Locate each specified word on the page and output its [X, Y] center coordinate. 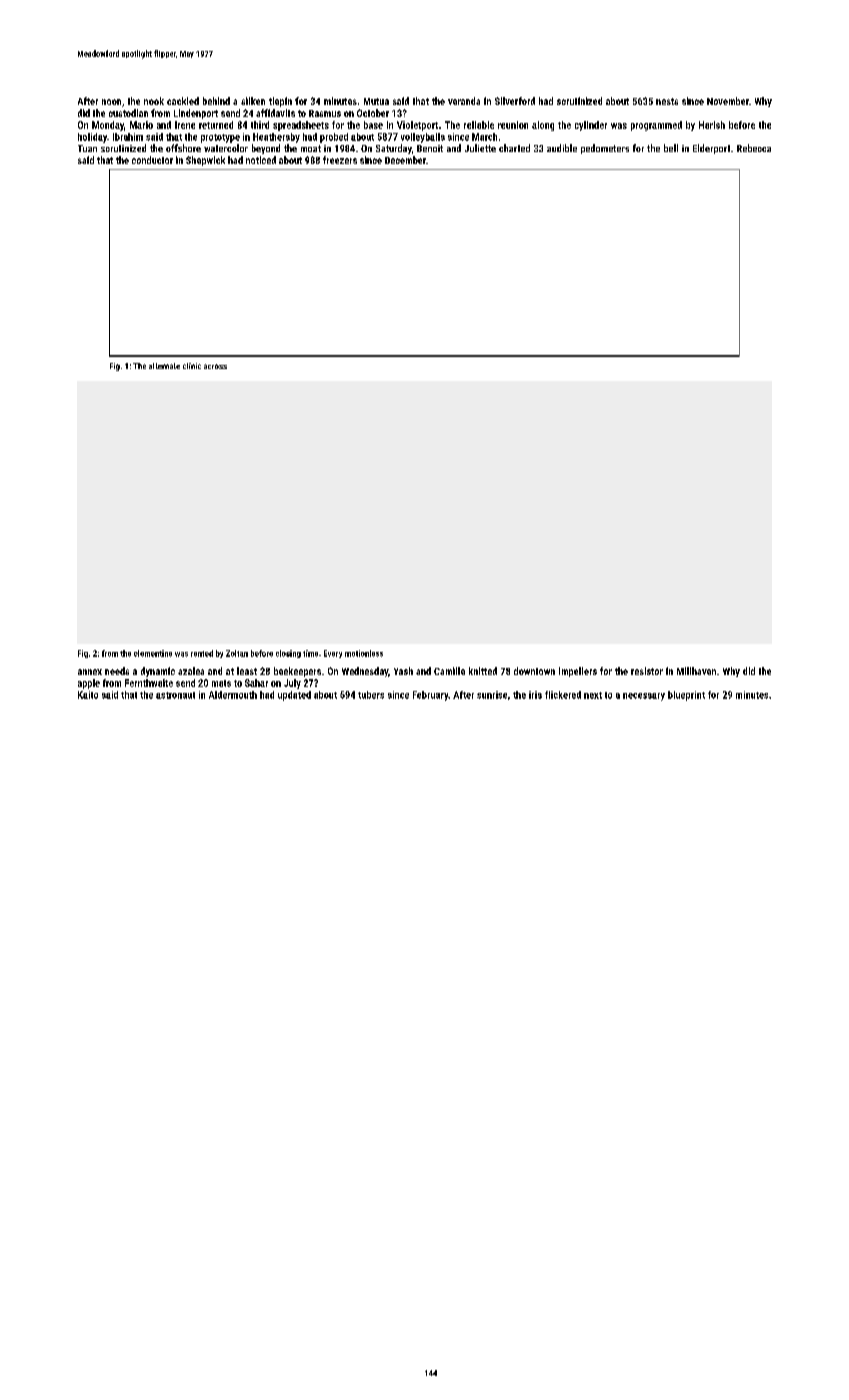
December [405, 160]
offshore [183, 148]
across [215, 366]
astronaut [175, 695]
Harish [712, 125]
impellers [578, 672]
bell [671, 148]
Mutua [376, 101]
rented [202, 653]
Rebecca [754, 148]
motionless [364, 653]
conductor [152, 160]
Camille [449, 671]
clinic [192, 366]
